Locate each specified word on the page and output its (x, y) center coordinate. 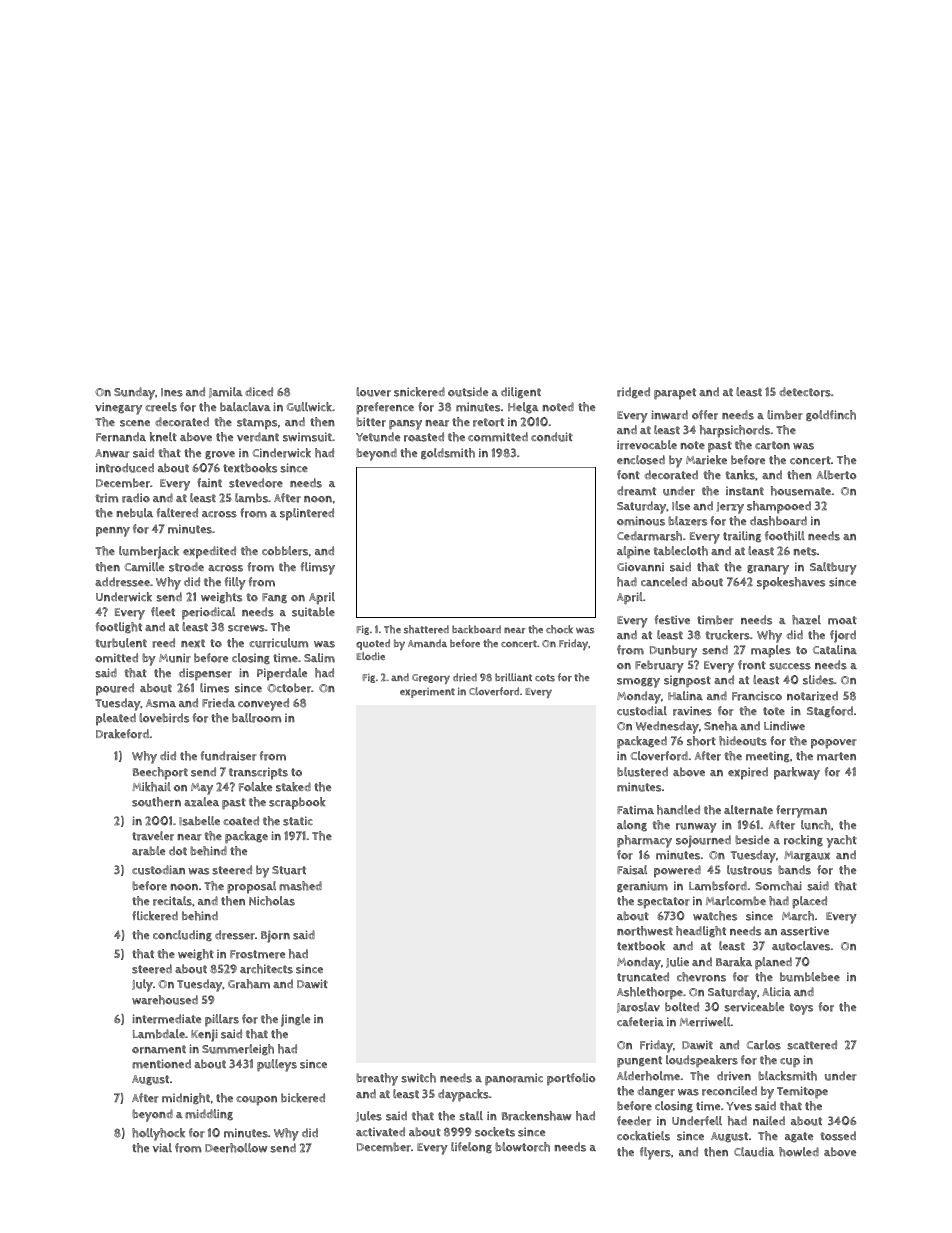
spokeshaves (791, 583)
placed (809, 902)
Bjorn (275, 936)
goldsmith (448, 453)
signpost (687, 681)
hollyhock (158, 1134)
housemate (801, 491)
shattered (426, 629)
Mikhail (151, 787)
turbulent (121, 643)
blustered (642, 772)
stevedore (256, 483)
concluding (182, 936)
